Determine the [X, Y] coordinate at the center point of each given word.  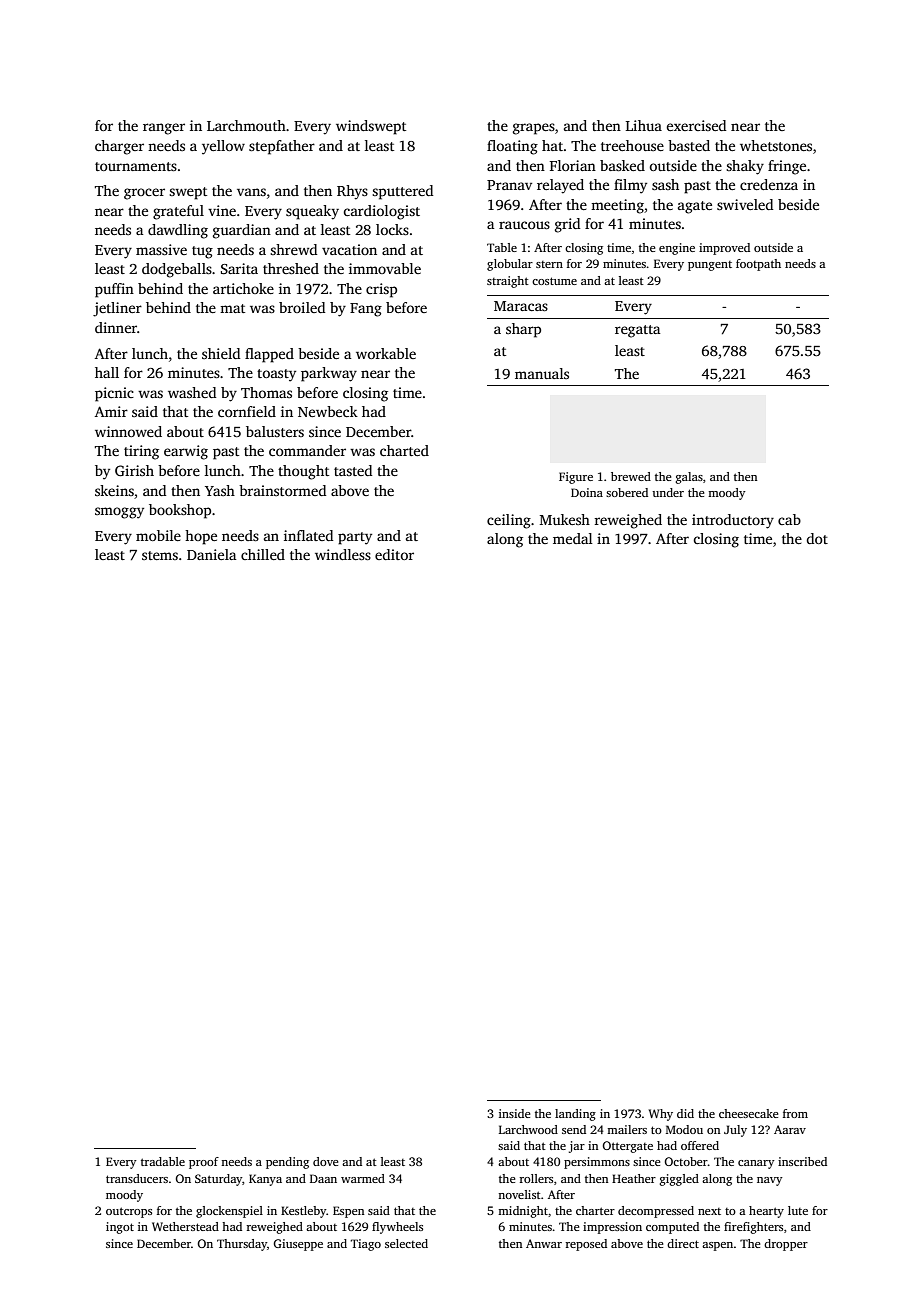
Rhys [352, 192]
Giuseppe [298, 1245]
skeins [114, 490]
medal [573, 538]
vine [222, 210]
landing [575, 1115]
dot [817, 538]
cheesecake [748, 1113]
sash [665, 184]
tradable [163, 1161]
